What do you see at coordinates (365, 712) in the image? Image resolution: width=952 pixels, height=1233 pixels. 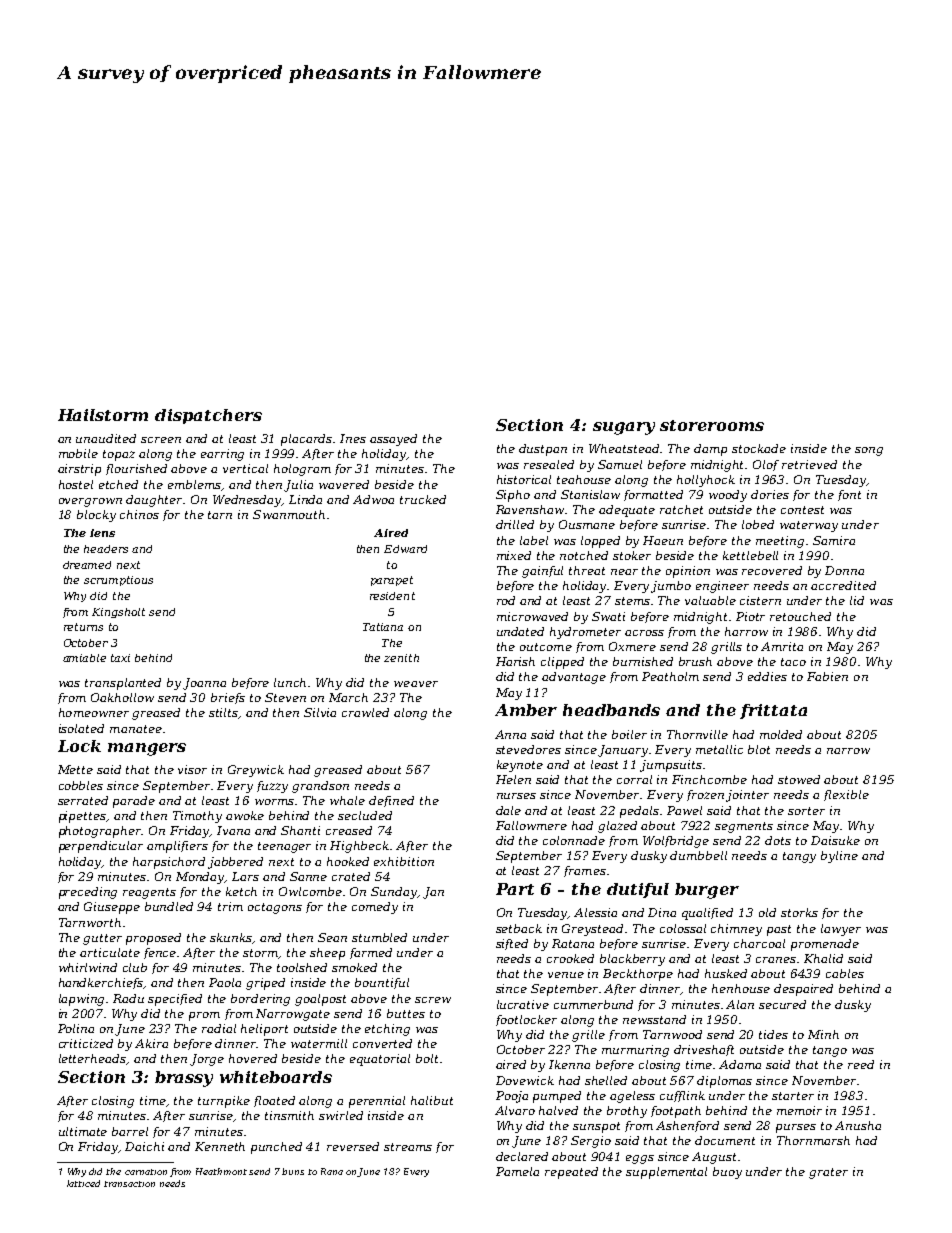 I see `crawled` at bounding box center [365, 712].
